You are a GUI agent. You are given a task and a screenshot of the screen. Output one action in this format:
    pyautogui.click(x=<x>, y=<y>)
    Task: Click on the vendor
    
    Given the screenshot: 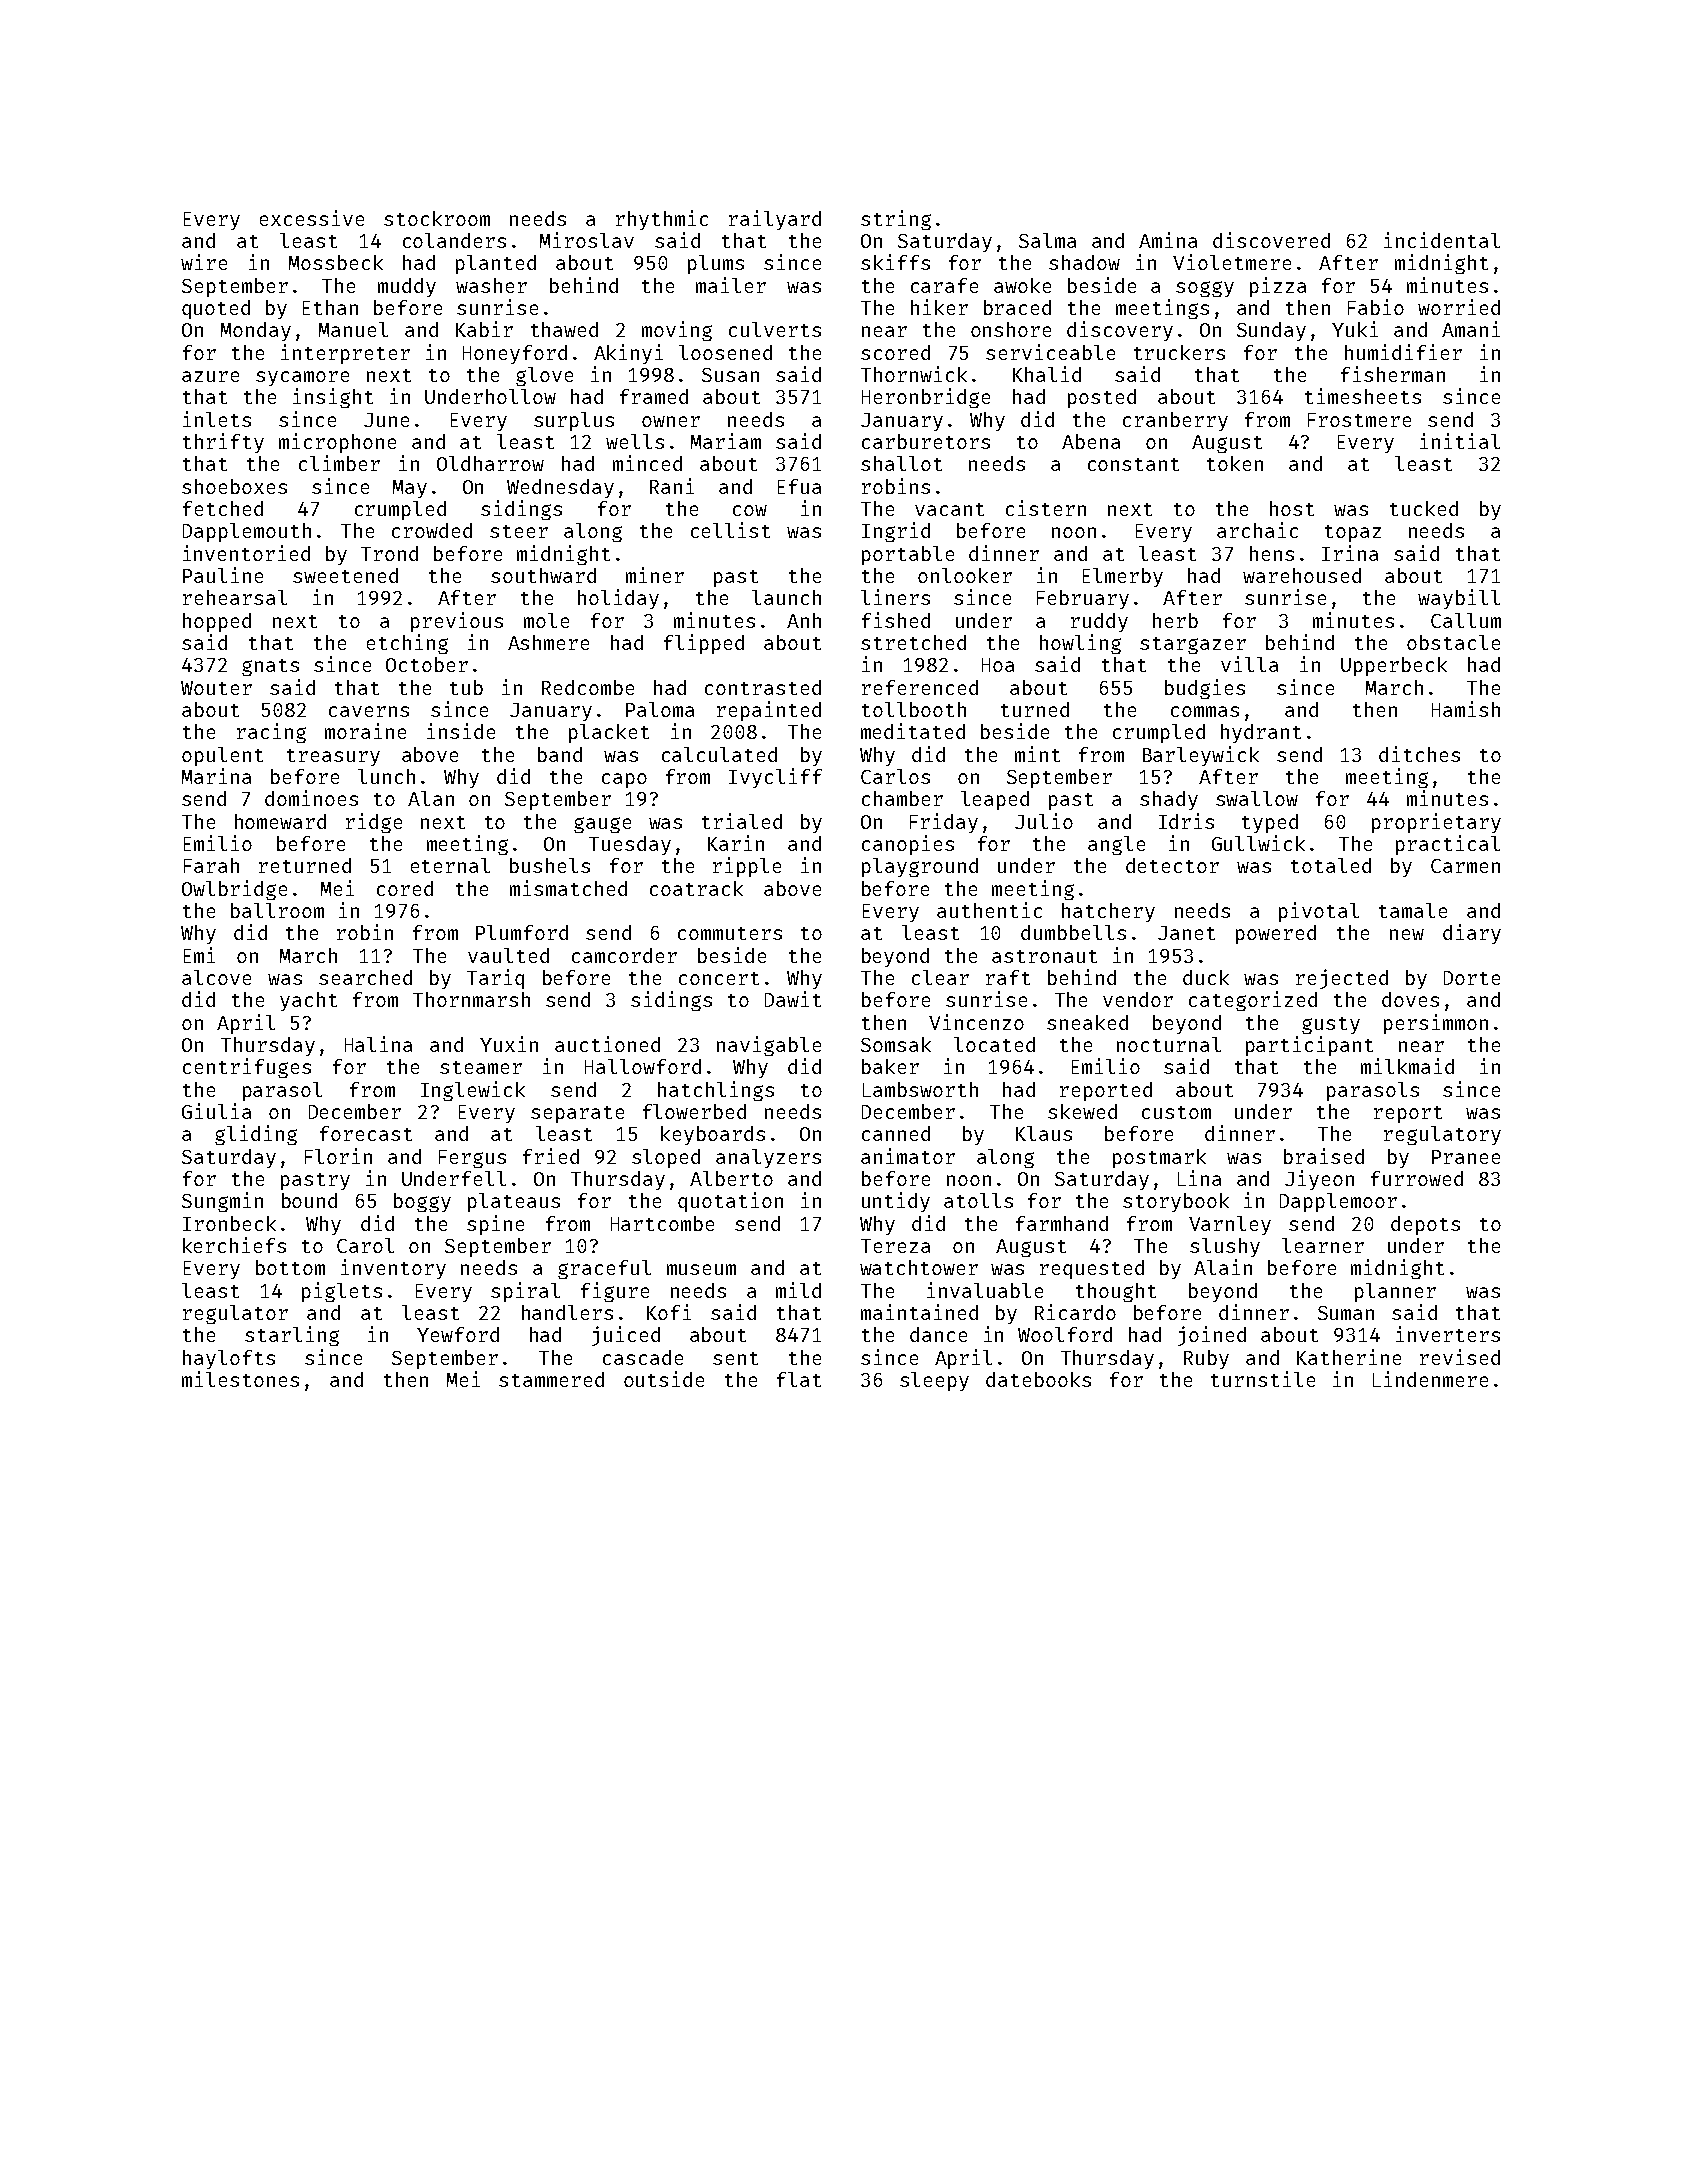 What is the action you would take?
    pyautogui.click(x=1138, y=999)
